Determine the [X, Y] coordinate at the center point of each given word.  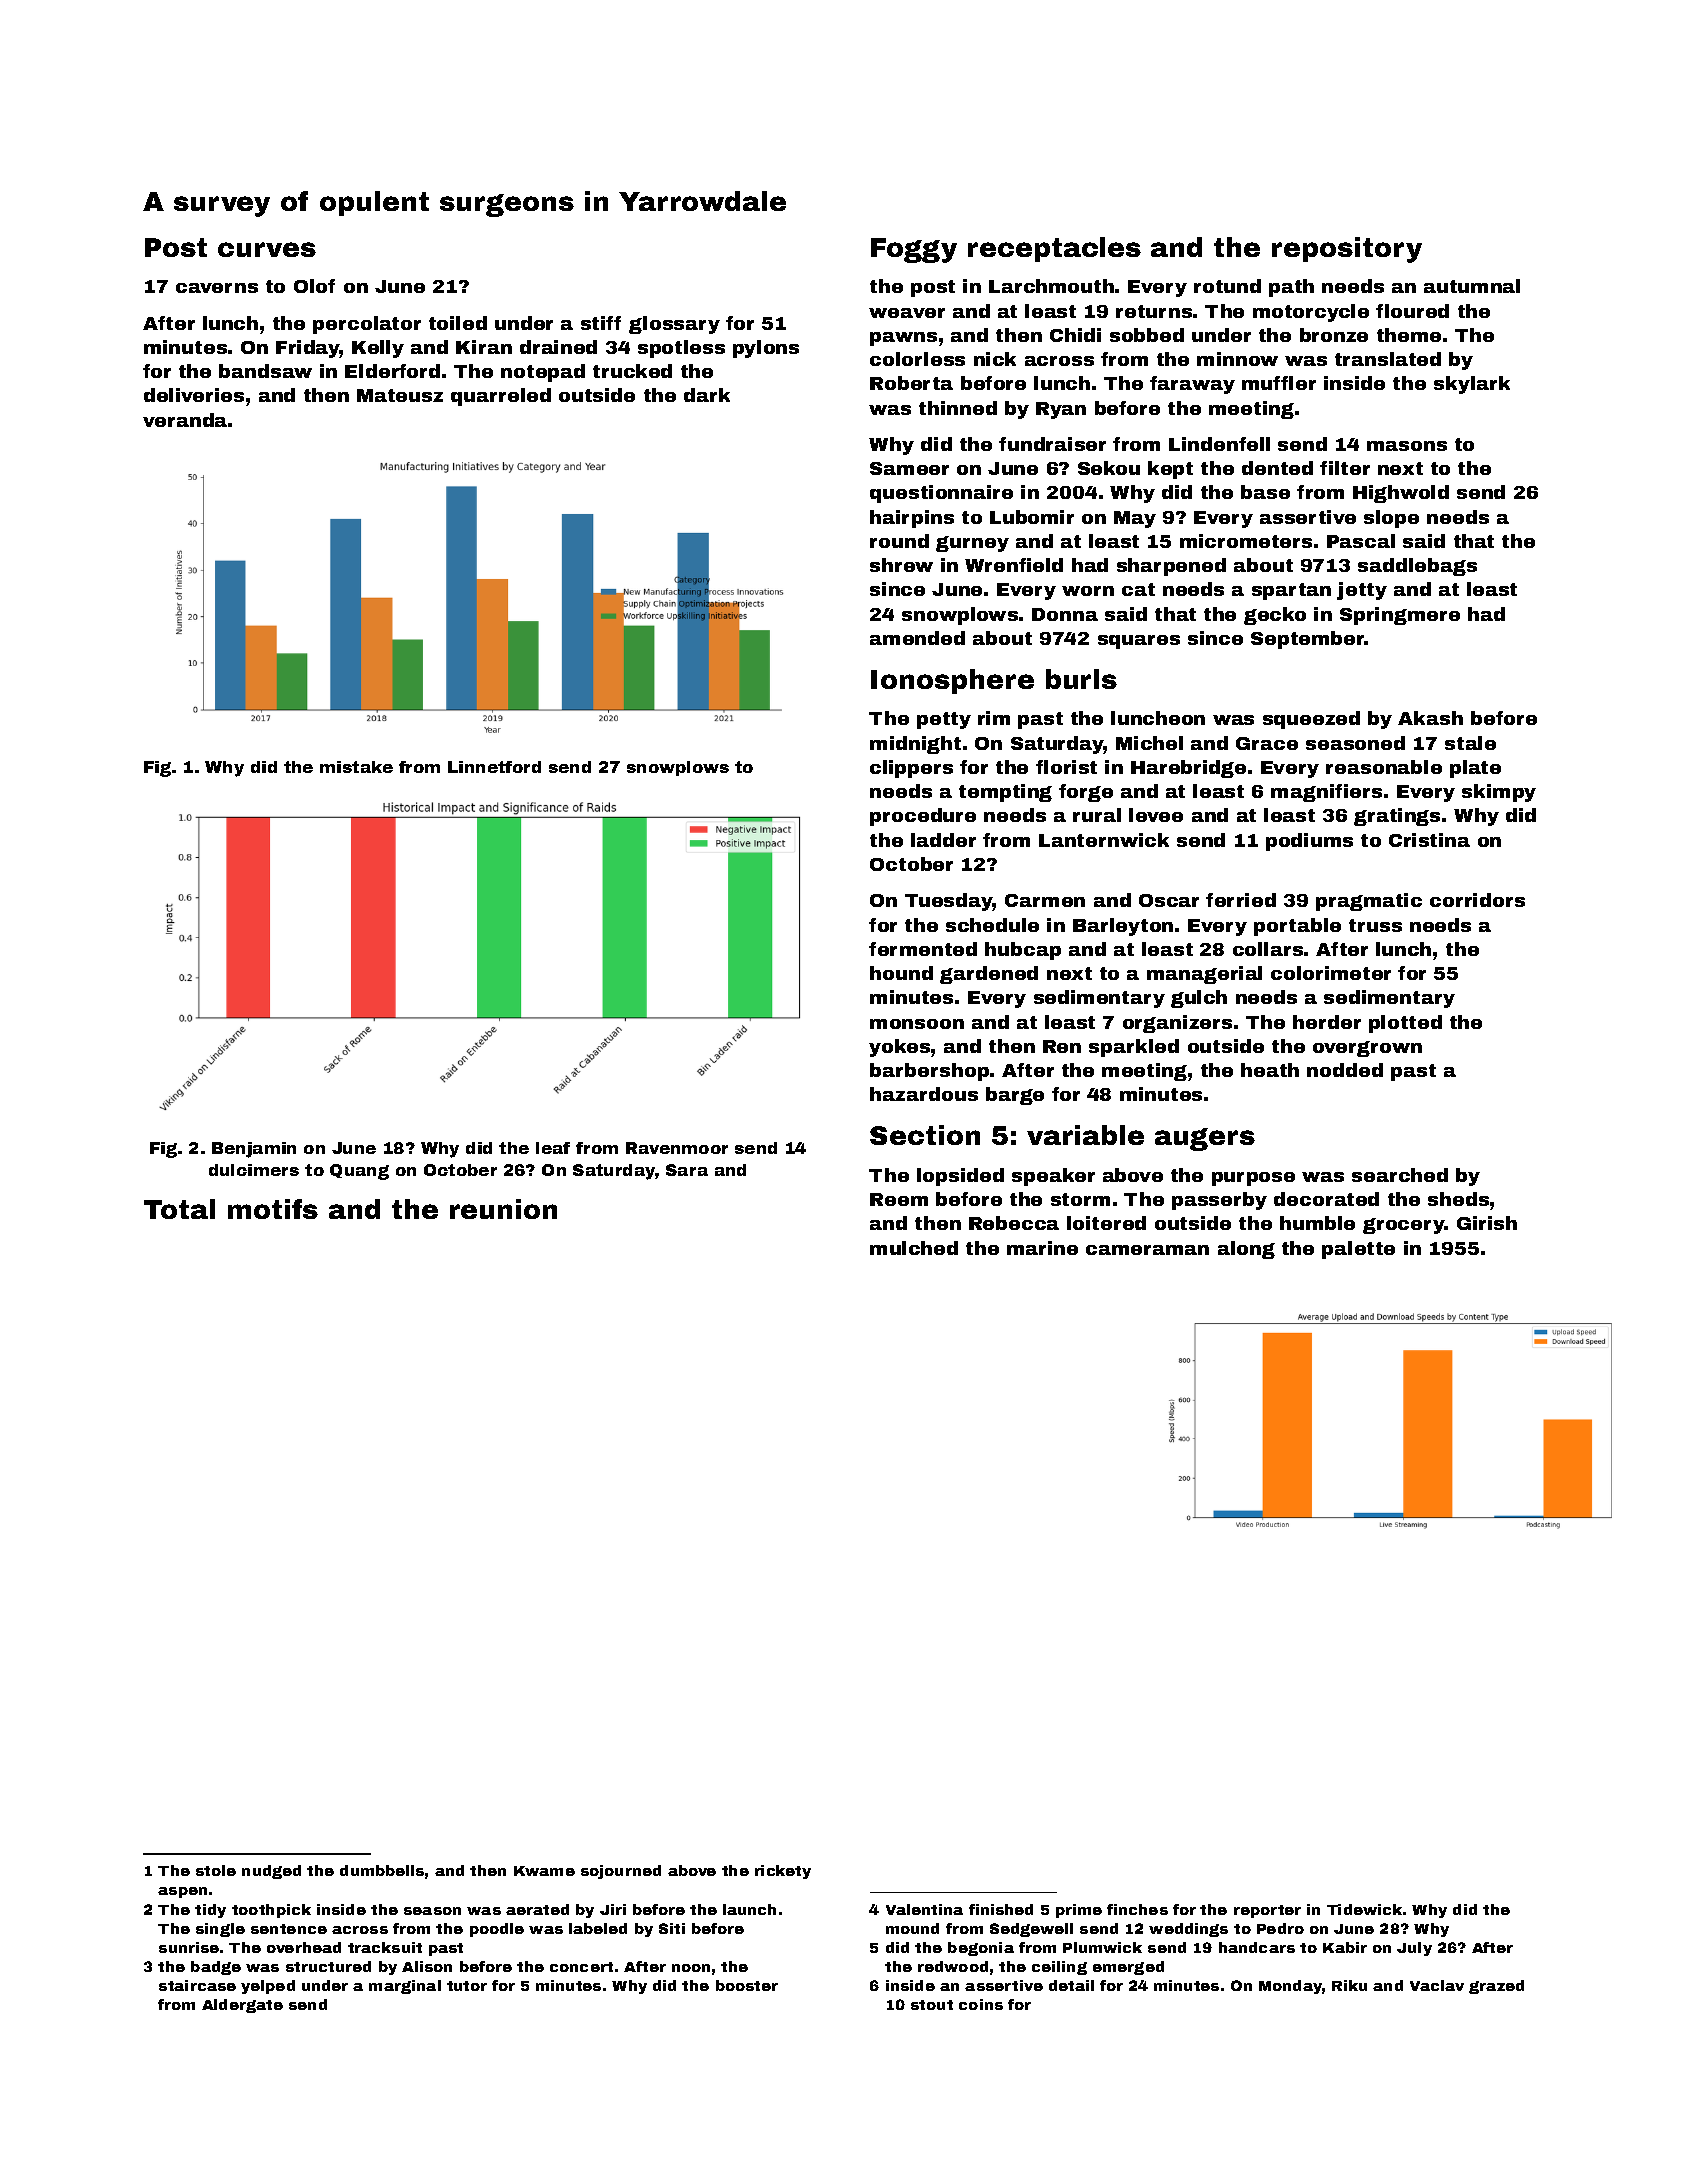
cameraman [1147, 1250]
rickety [783, 1872]
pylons [766, 349]
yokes [899, 1048]
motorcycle [1311, 313]
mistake [356, 767]
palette [1358, 1250]
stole [216, 1870]
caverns [217, 288]
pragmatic [1369, 902]
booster [747, 1985]
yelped [268, 1987]
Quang [359, 1172]
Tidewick [1364, 1909]
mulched [914, 1248]
